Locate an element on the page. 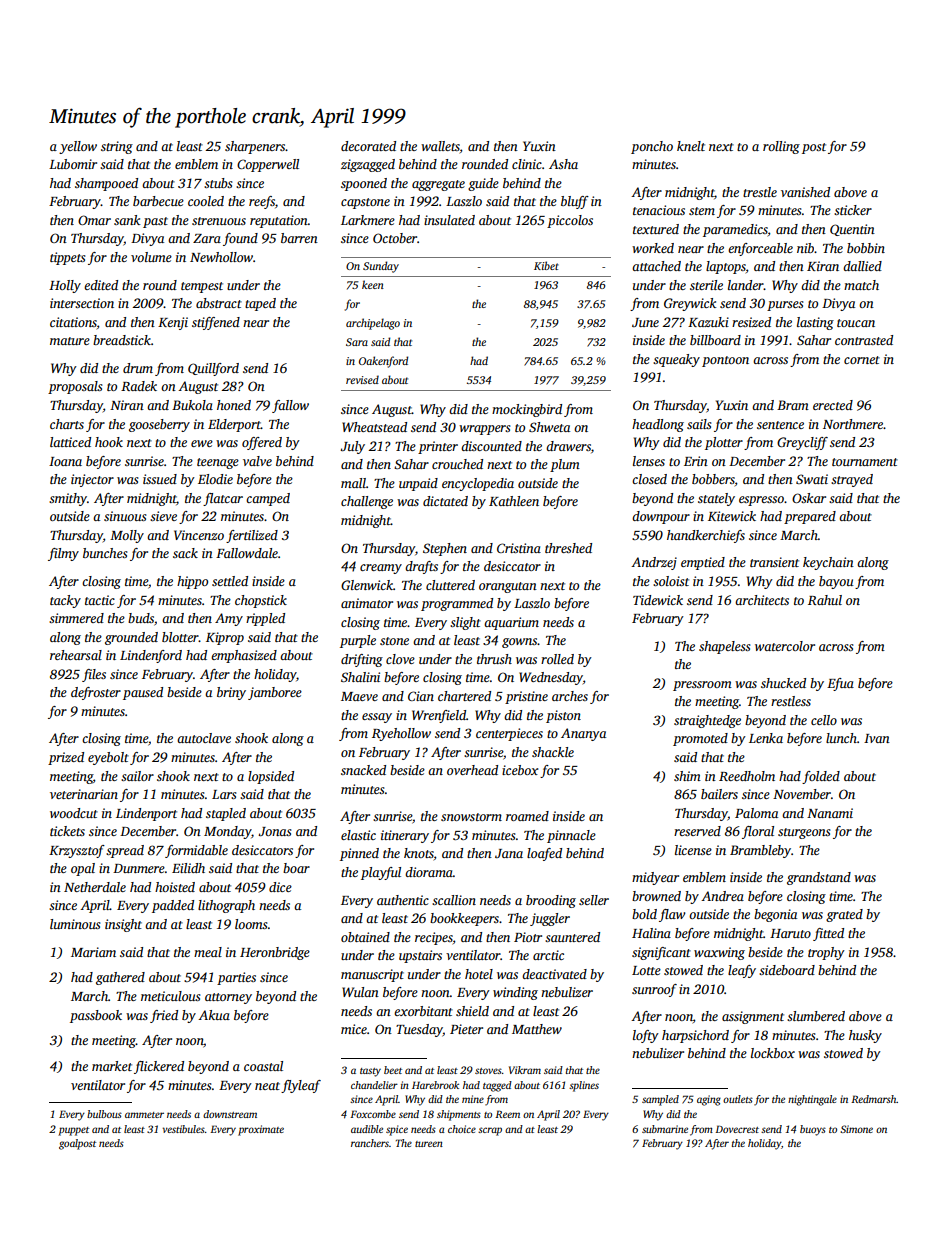  scrap is located at coordinates (490, 1131).
